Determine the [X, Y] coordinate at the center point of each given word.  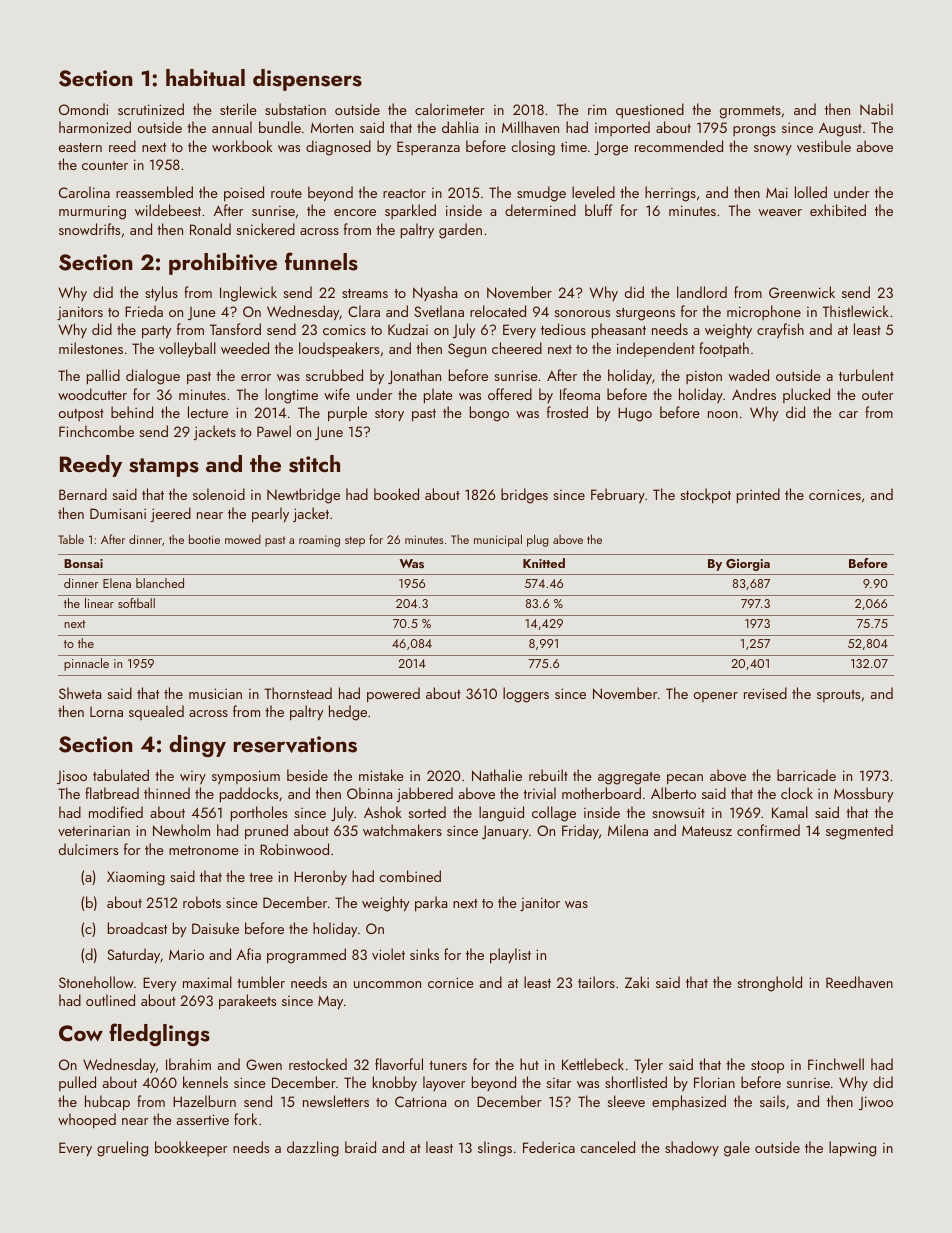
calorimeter [450, 109]
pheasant [619, 330]
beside [307, 775]
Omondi [83, 109]
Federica [549, 1147]
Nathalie [497, 775]
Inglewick [248, 294]
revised [765, 693]
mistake [381, 775]
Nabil [876, 109]
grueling [122, 1149]
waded [749, 375]
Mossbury [864, 795]
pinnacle [86, 664]
